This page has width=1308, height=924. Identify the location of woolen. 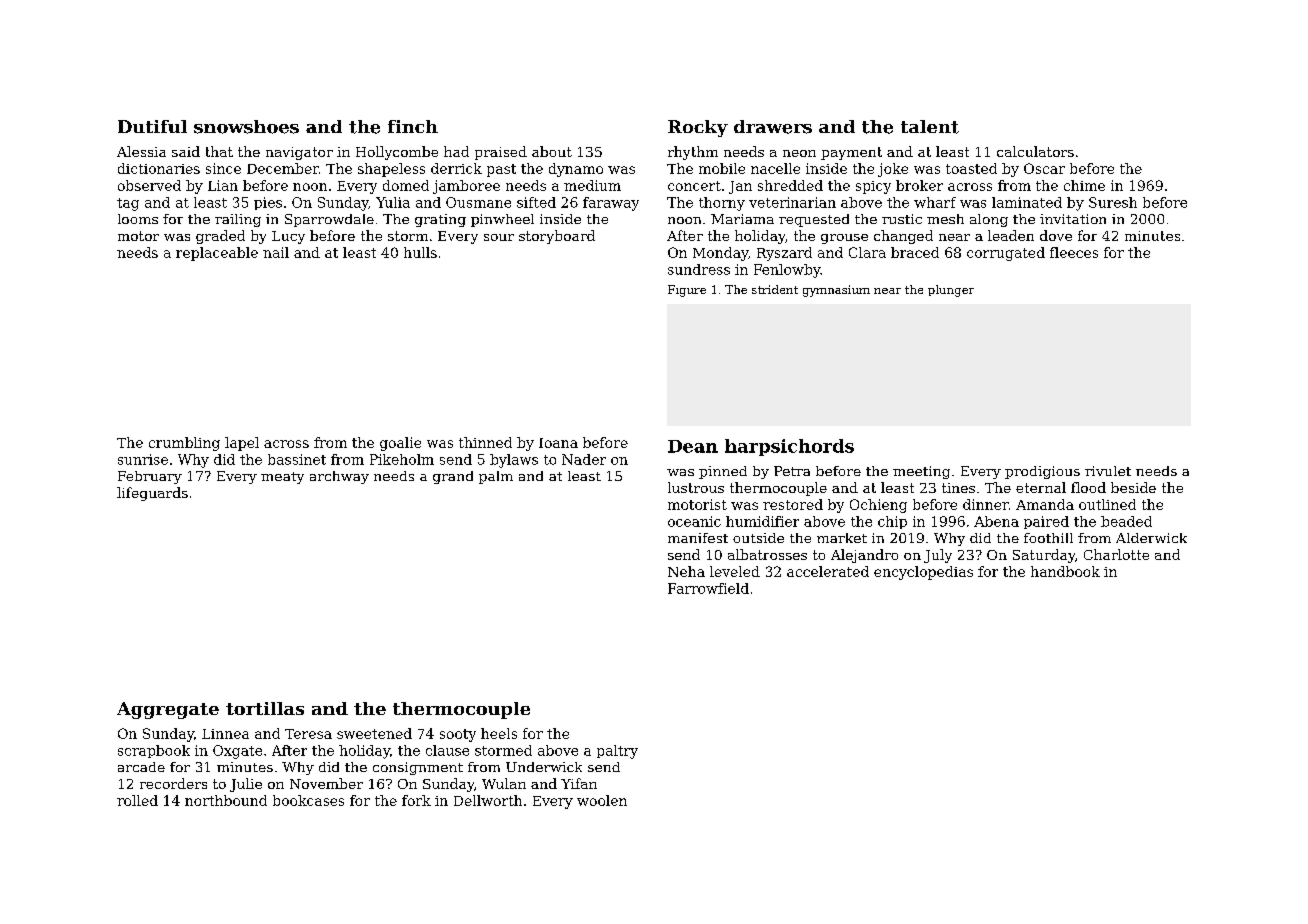
(602, 800).
